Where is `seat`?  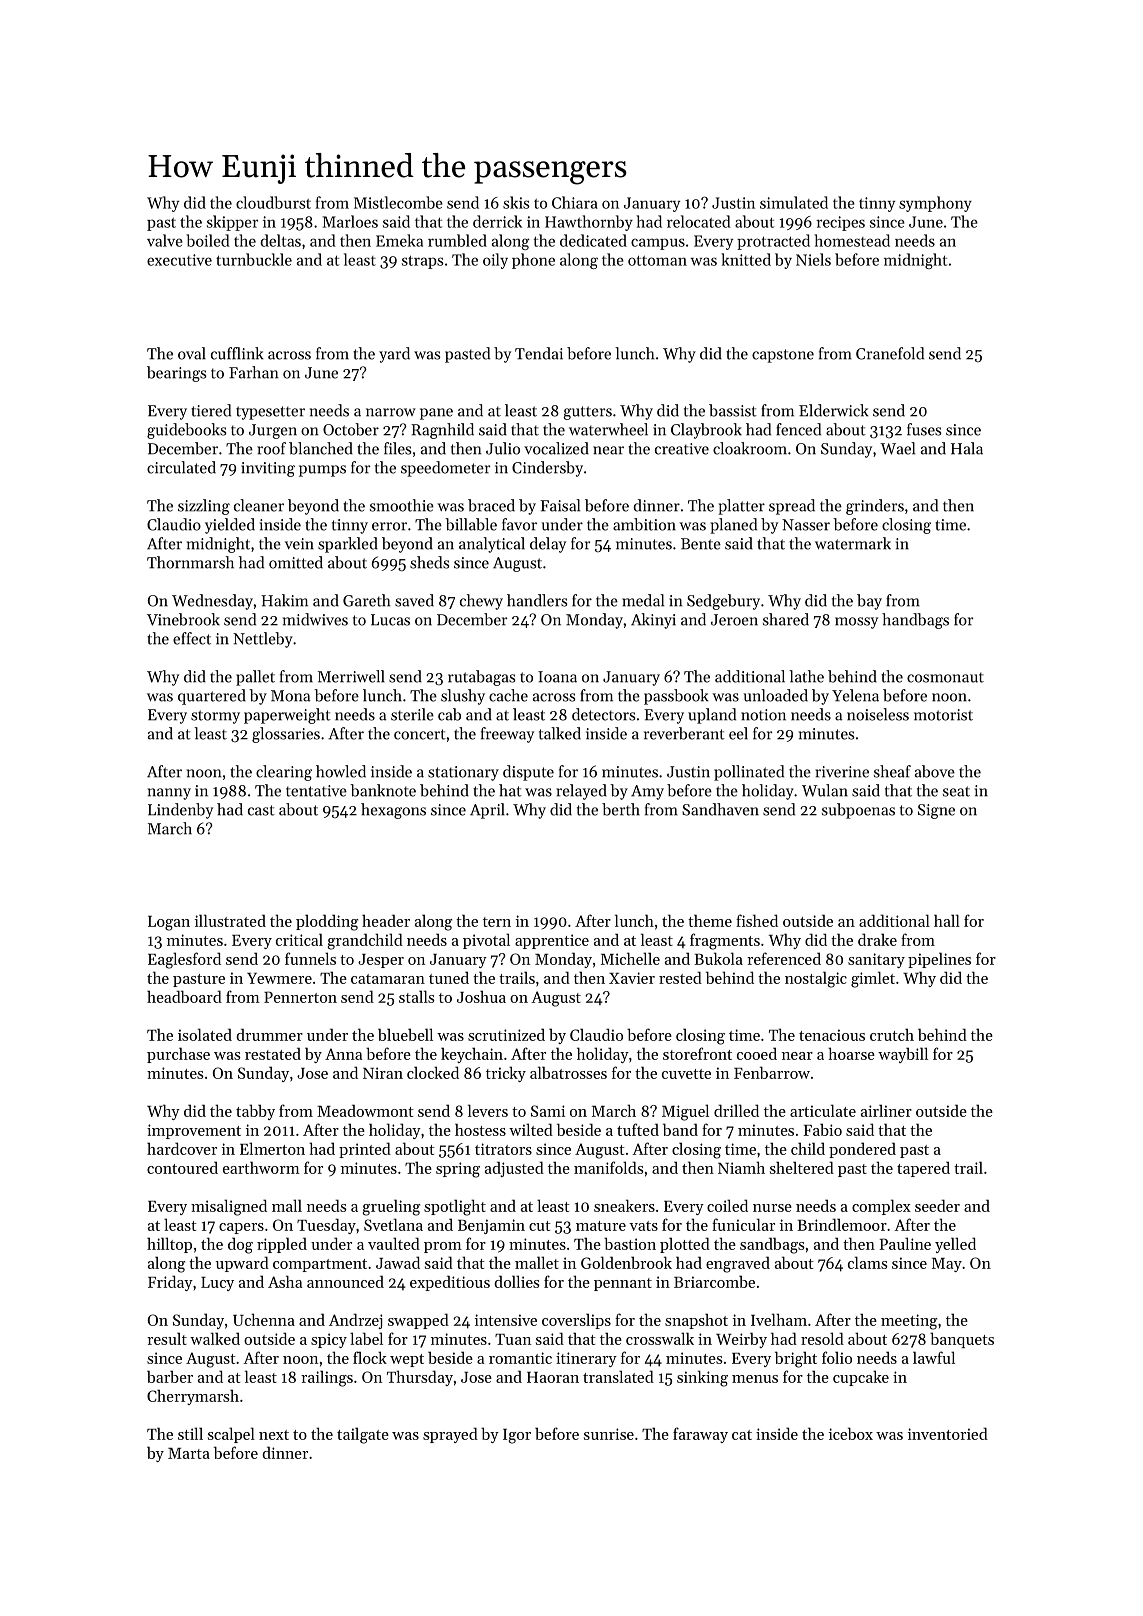
seat is located at coordinates (956, 791).
